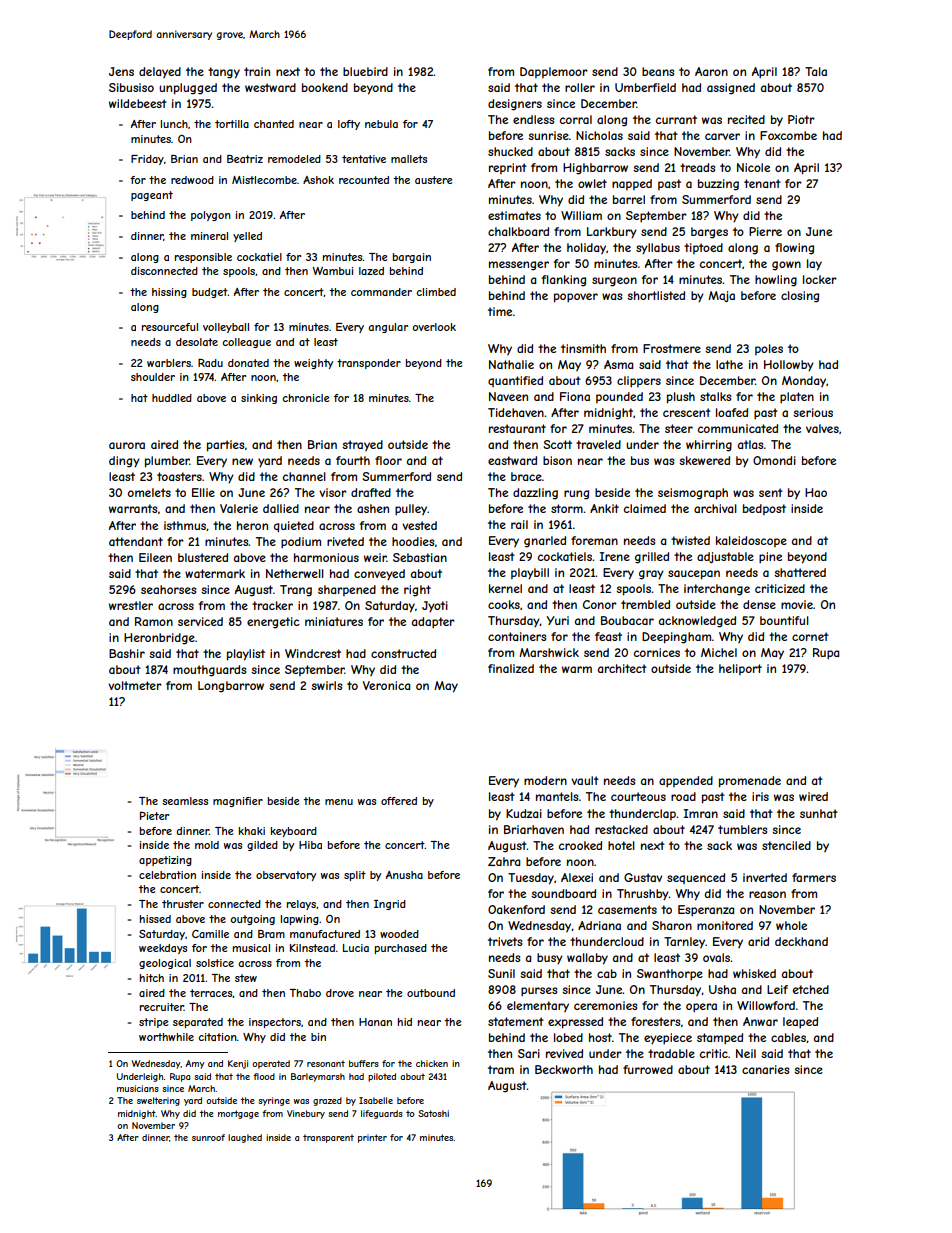 Image resolution: width=952 pixels, height=1233 pixels. I want to click on Foxcombe, so click(788, 135).
